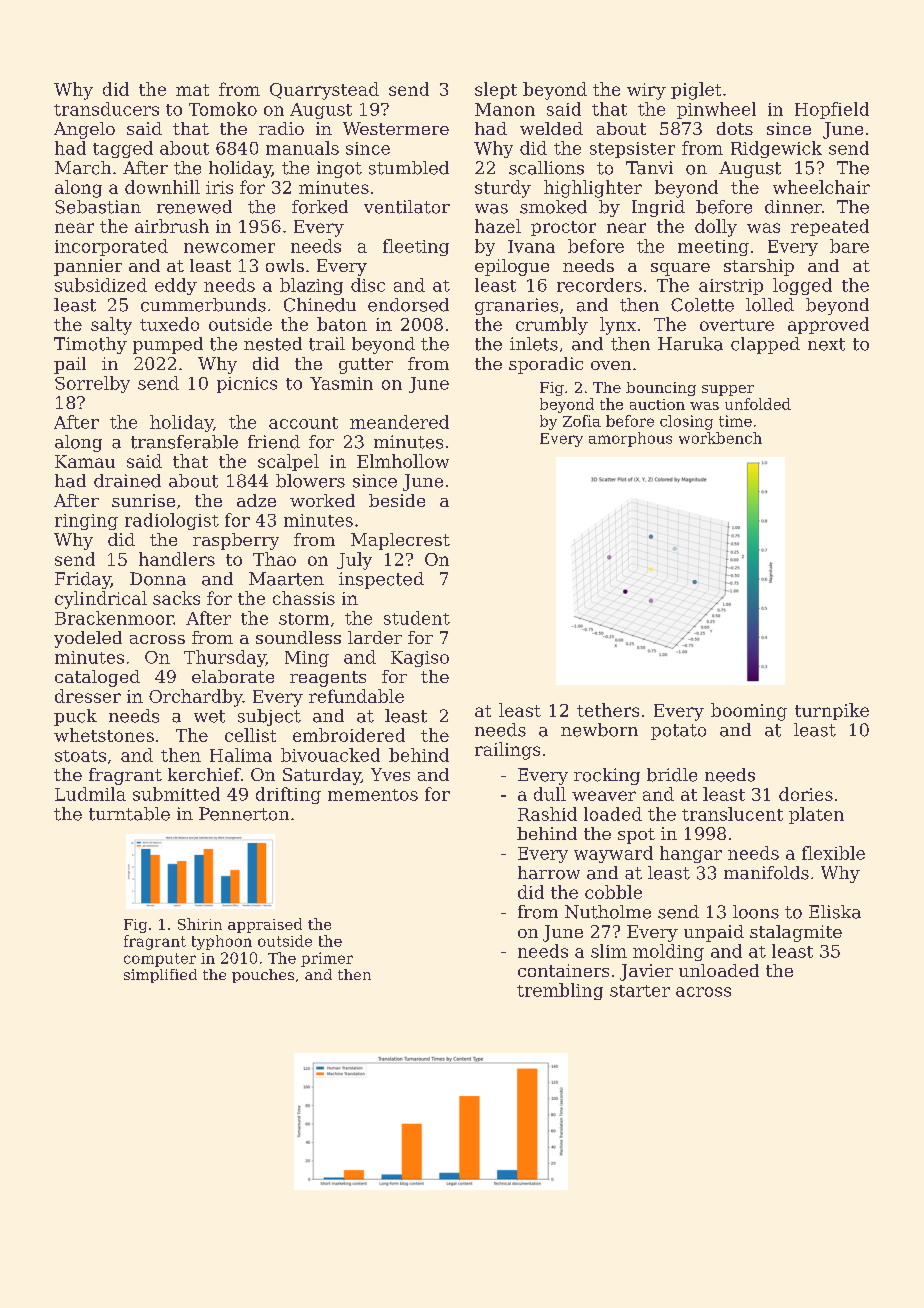  I want to click on Maplecrest, so click(400, 541).
